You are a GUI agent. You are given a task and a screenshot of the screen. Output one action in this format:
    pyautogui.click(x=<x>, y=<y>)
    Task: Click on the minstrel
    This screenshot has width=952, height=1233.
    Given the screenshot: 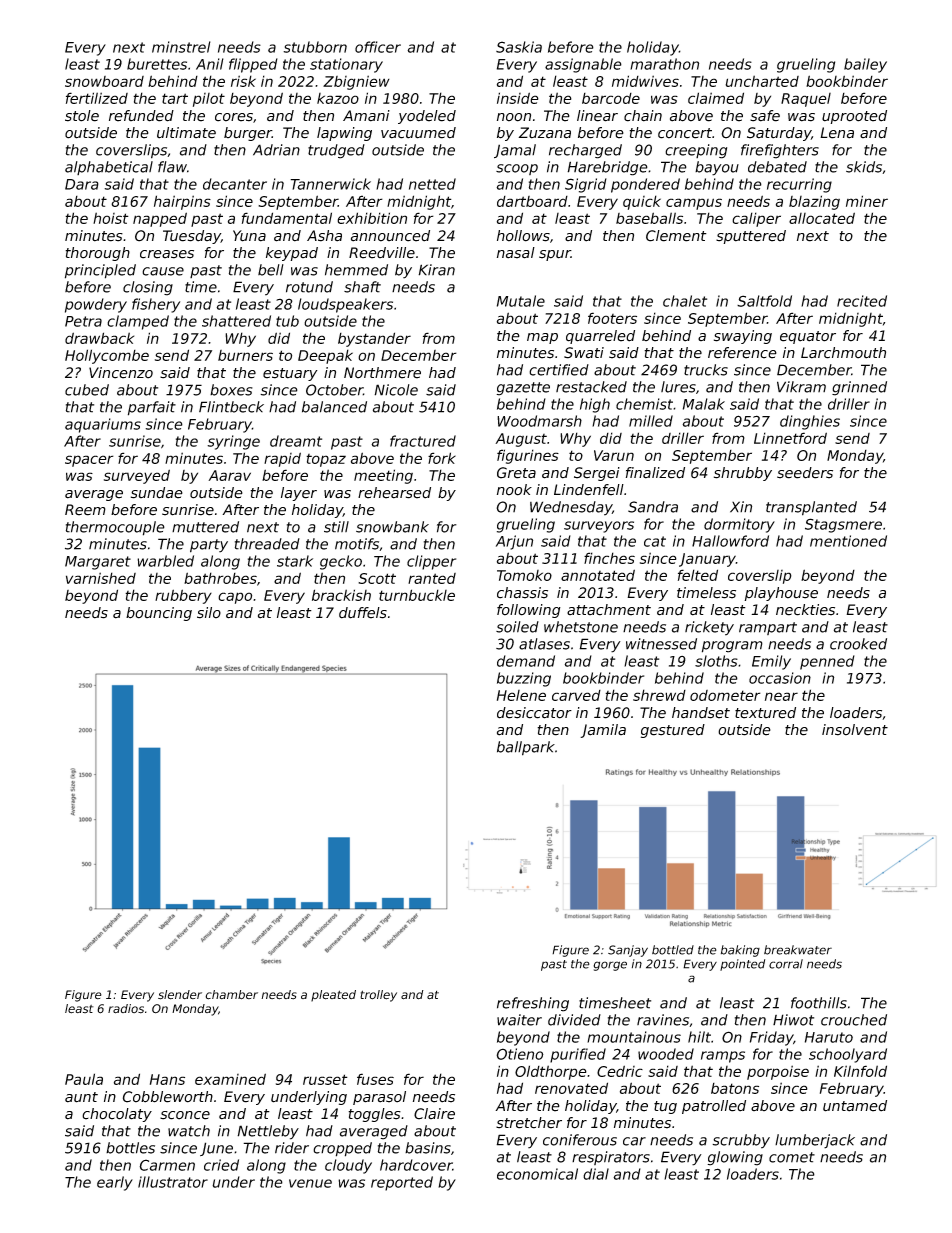 What is the action you would take?
    pyautogui.click(x=181, y=47)
